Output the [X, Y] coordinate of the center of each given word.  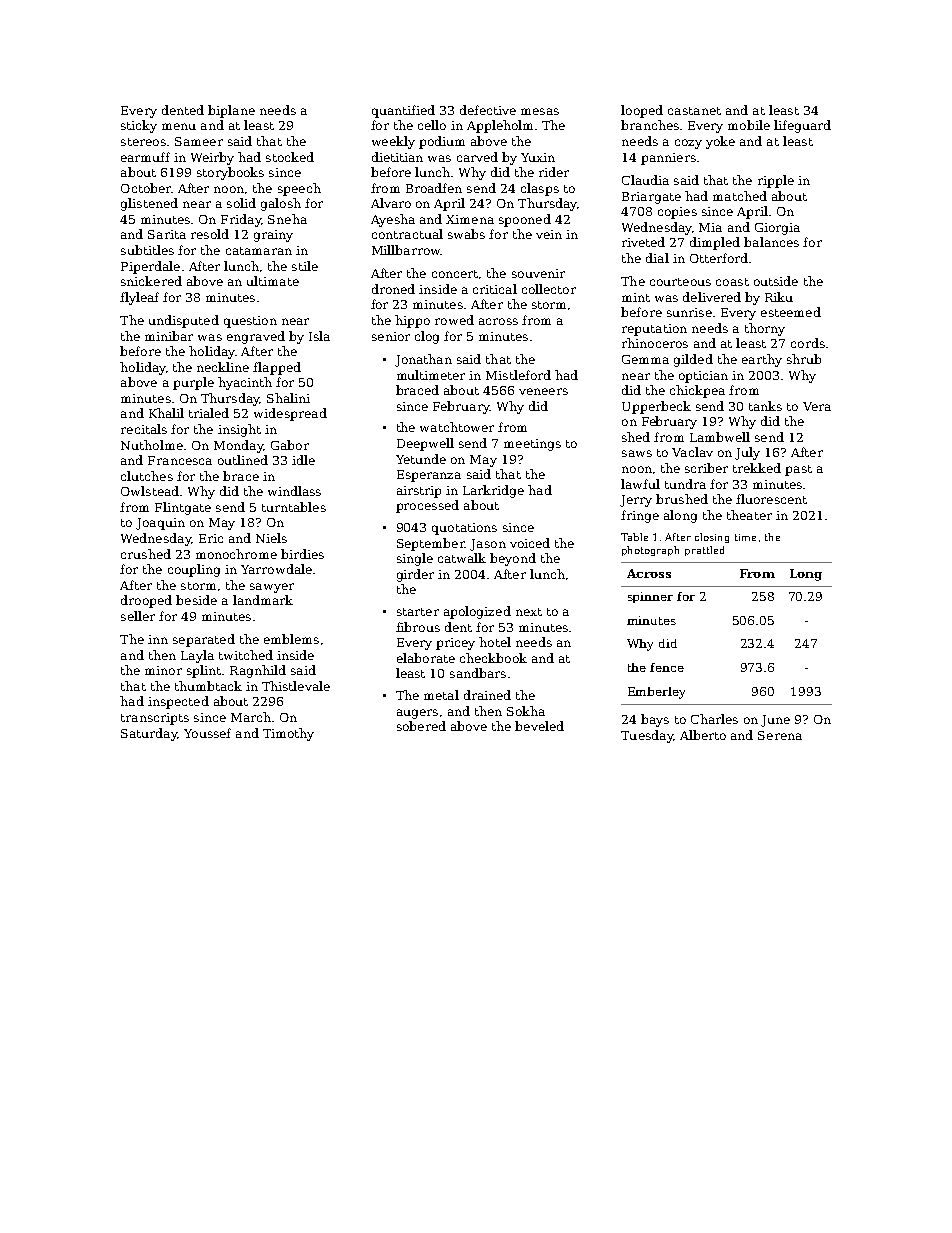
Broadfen [434, 188]
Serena [780, 735]
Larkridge [493, 491]
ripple [776, 181]
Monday [238, 446]
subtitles [147, 250]
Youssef [207, 733]
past [798, 470]
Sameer [199, 141]
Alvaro [391, 203]
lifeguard [802, 126]
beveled [539, 726]
